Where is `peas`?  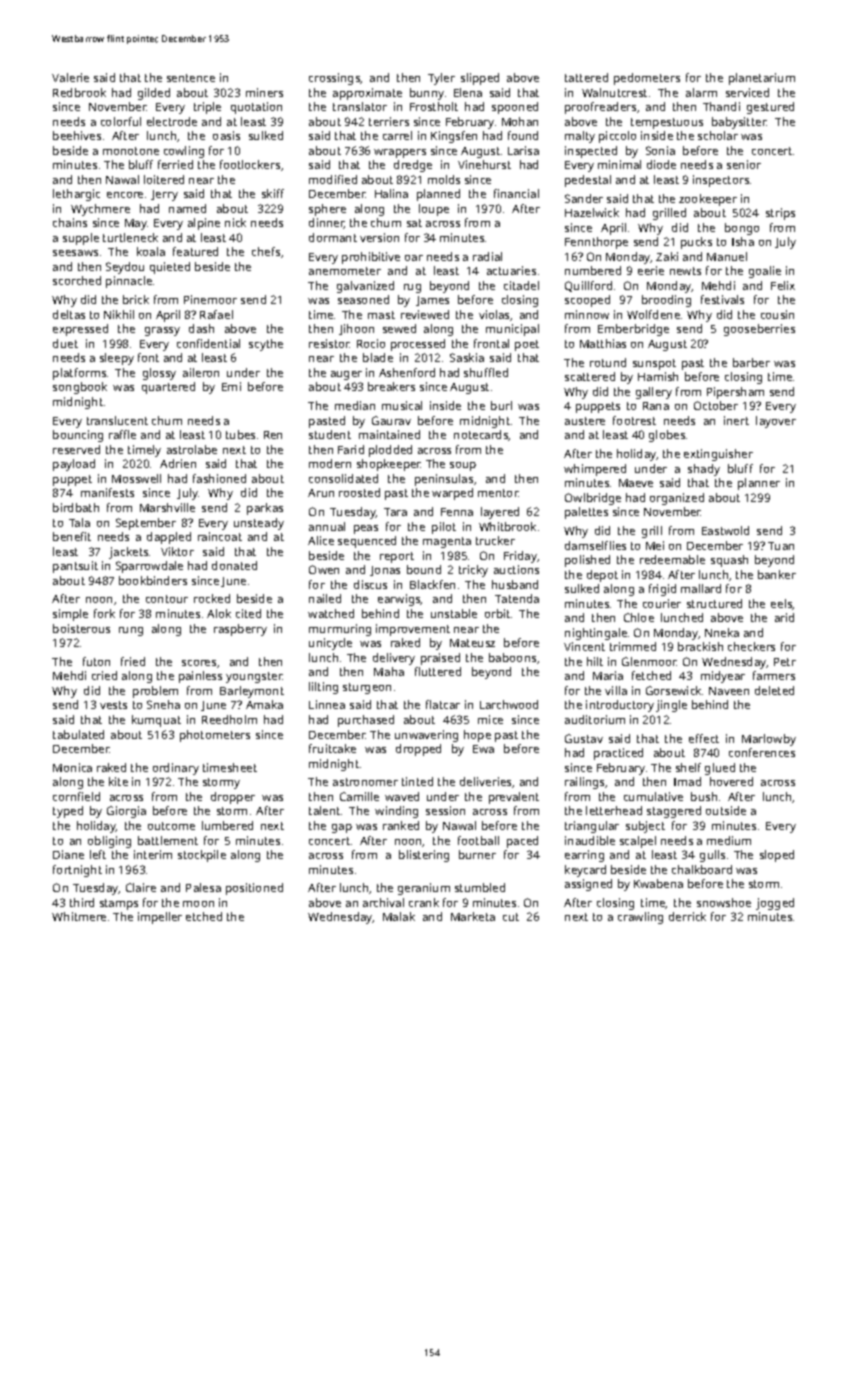
peas is located at coordinates (366, 529).
